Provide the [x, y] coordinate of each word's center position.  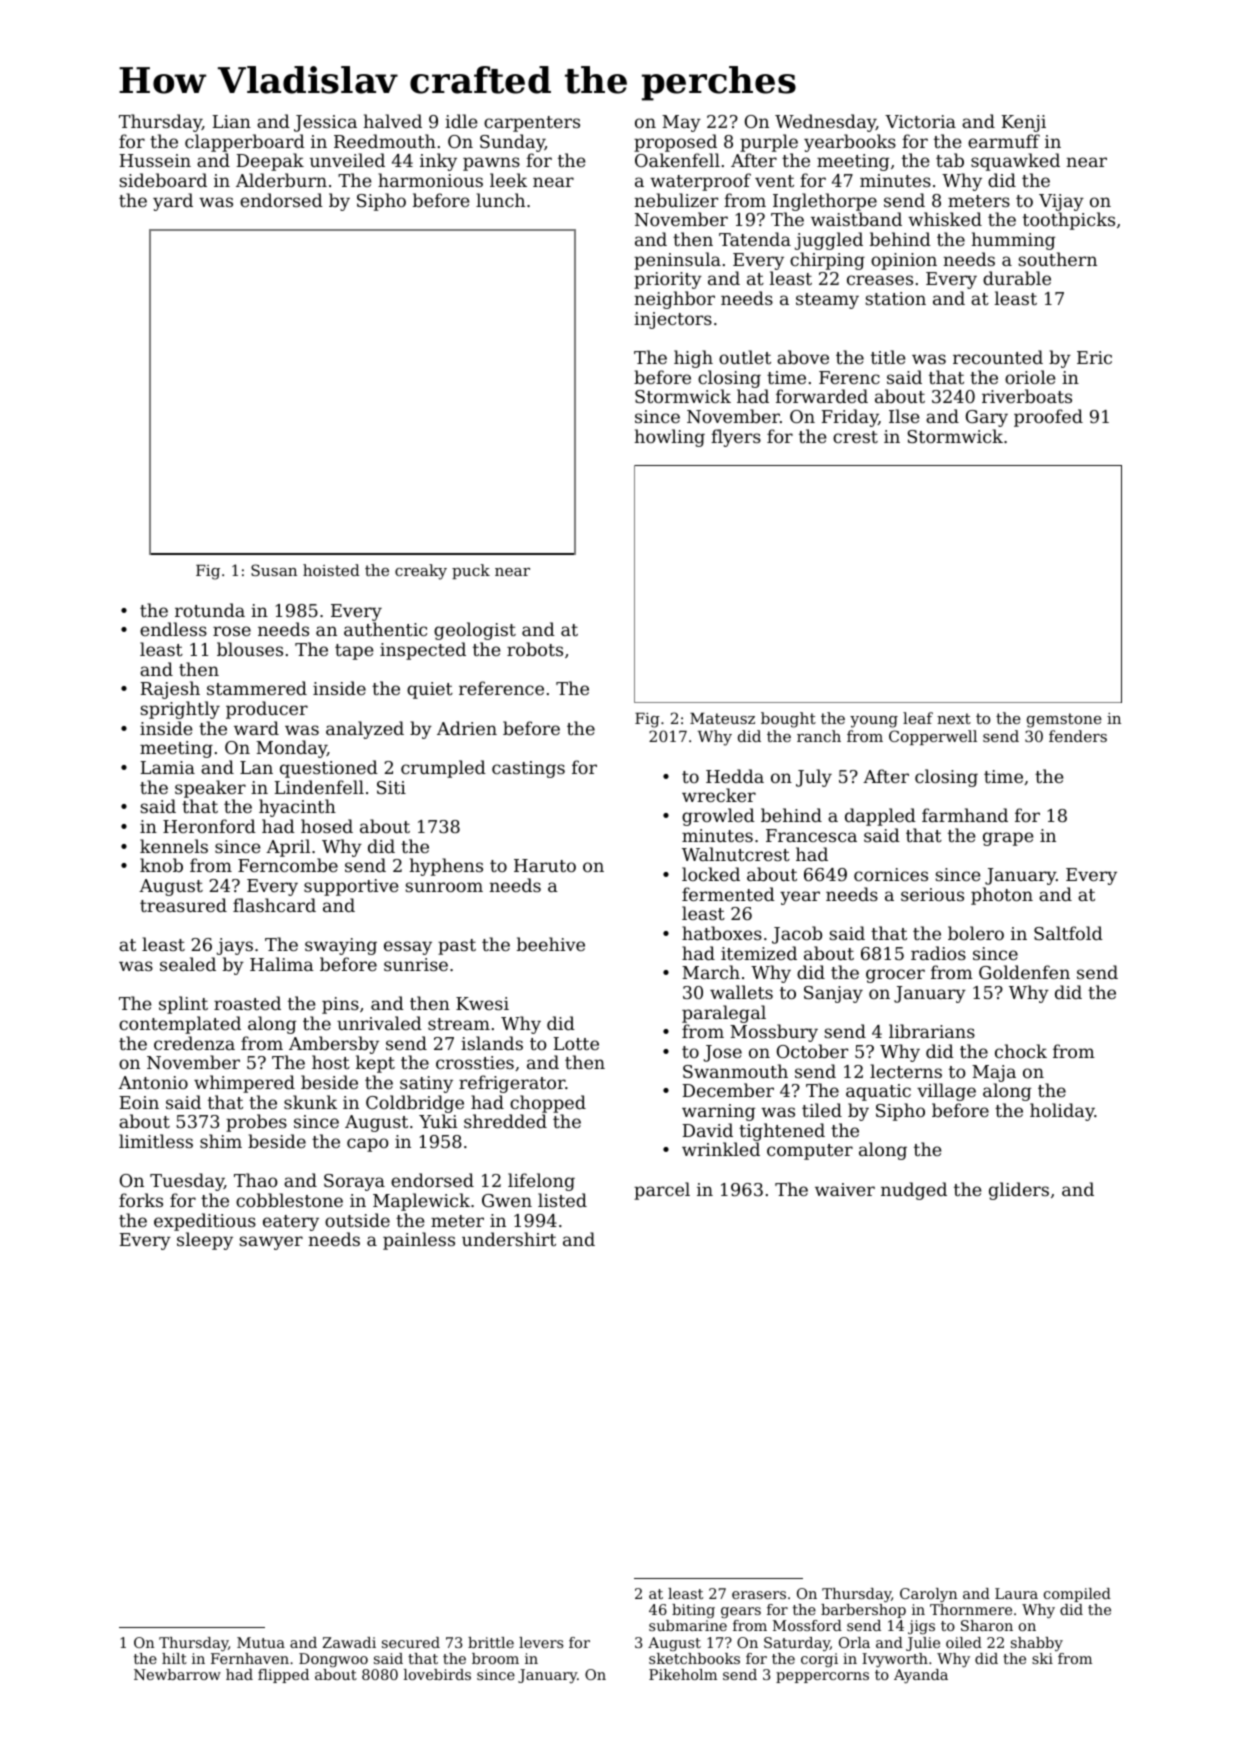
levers [541, 1642]
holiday [1062, 1112]
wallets [741, 992]
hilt [174, 1658]
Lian [232, 121]
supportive [351, 887]
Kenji [1024, 123]
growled [718, 817]
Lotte [576, 1043]
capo [368, 1145]
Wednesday [825, 123]
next [954, 718]
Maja [994, 1073]
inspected [423, 651]
